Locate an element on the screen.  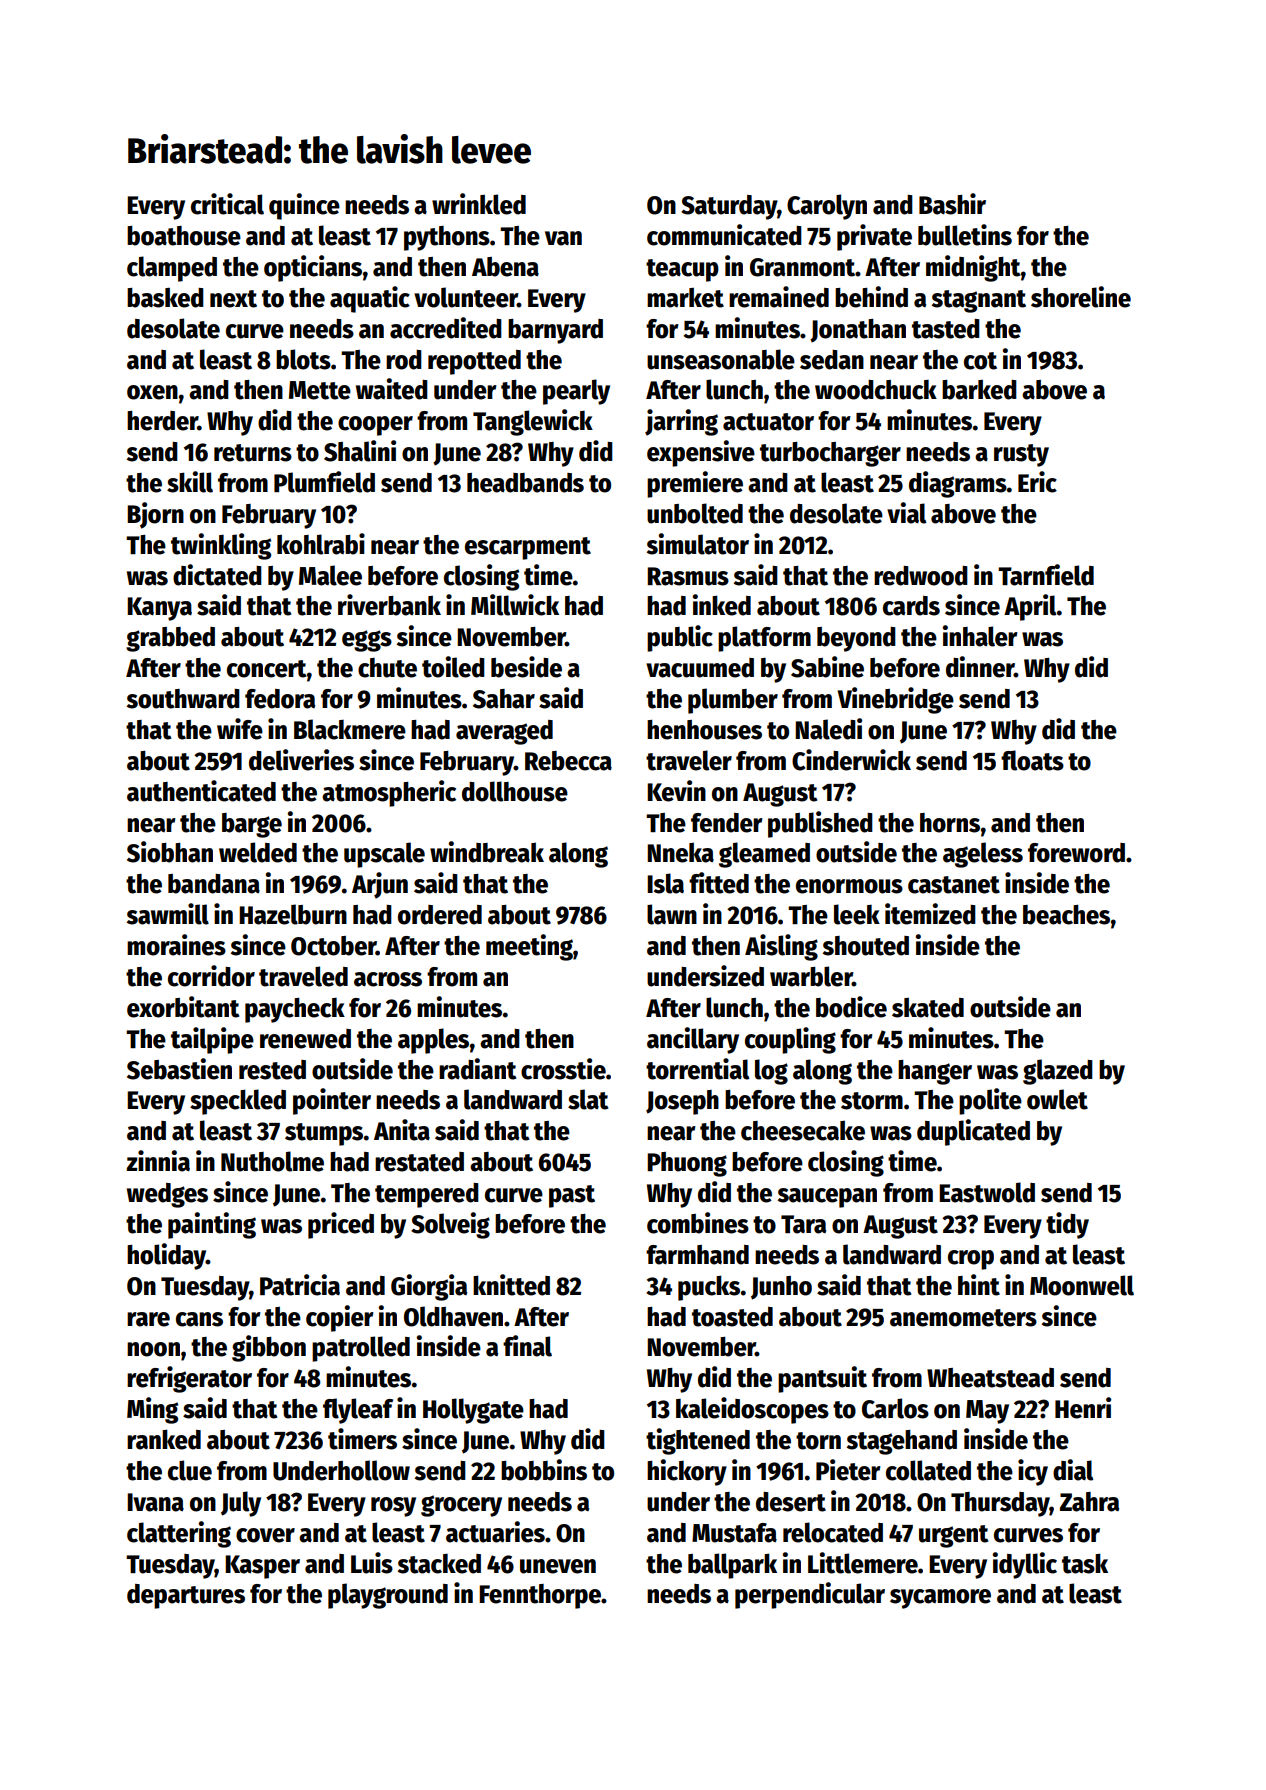
foreword is located at coordinates (1076, 853).
